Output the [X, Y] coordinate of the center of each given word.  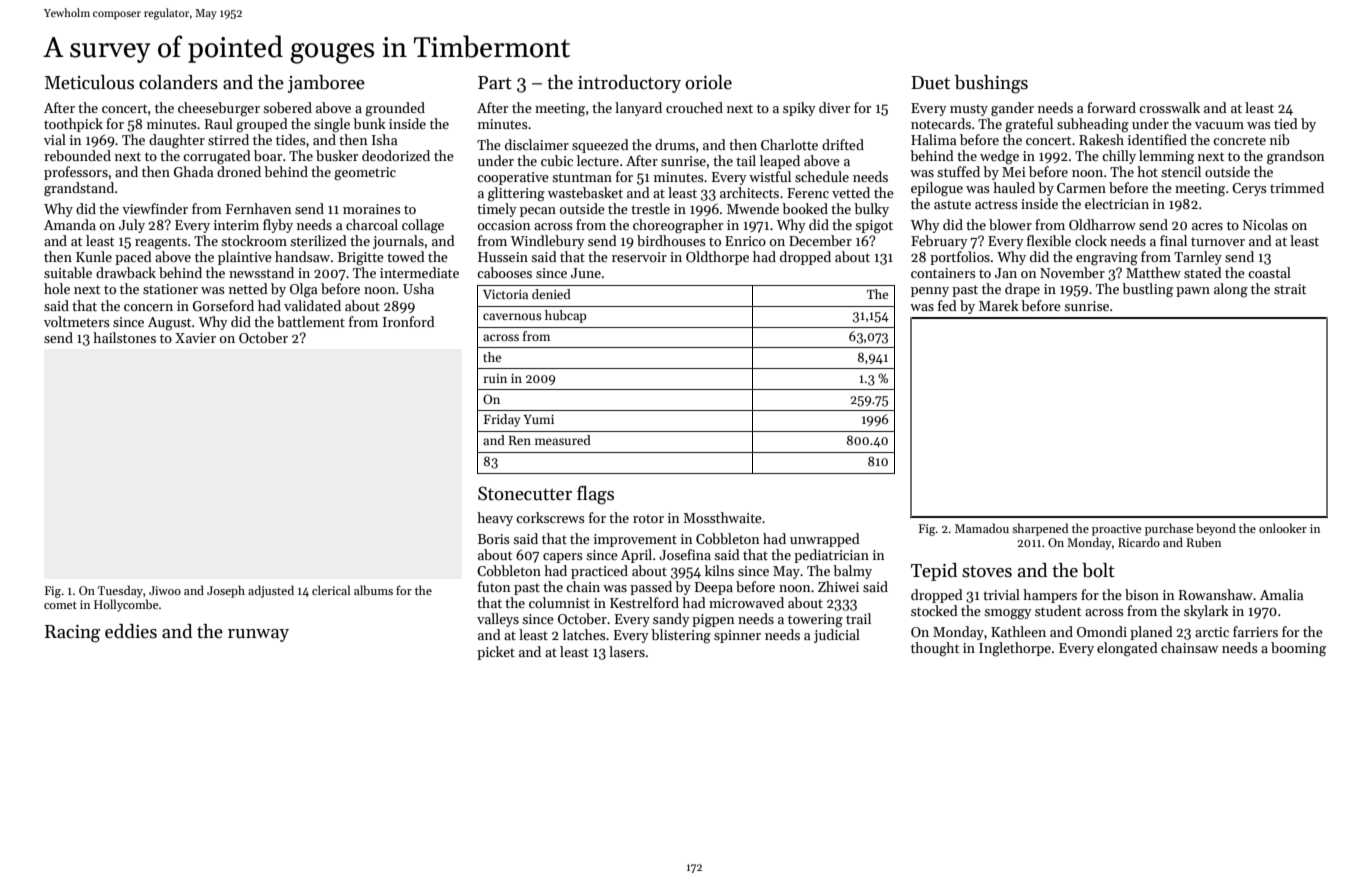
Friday [502, 420]
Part [495, 83]
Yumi [538, 419]
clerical [331, 590]
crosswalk [1169, 107]
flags [595, 495]
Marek [999, 305]
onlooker [1283, 528]
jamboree [326, 84]
